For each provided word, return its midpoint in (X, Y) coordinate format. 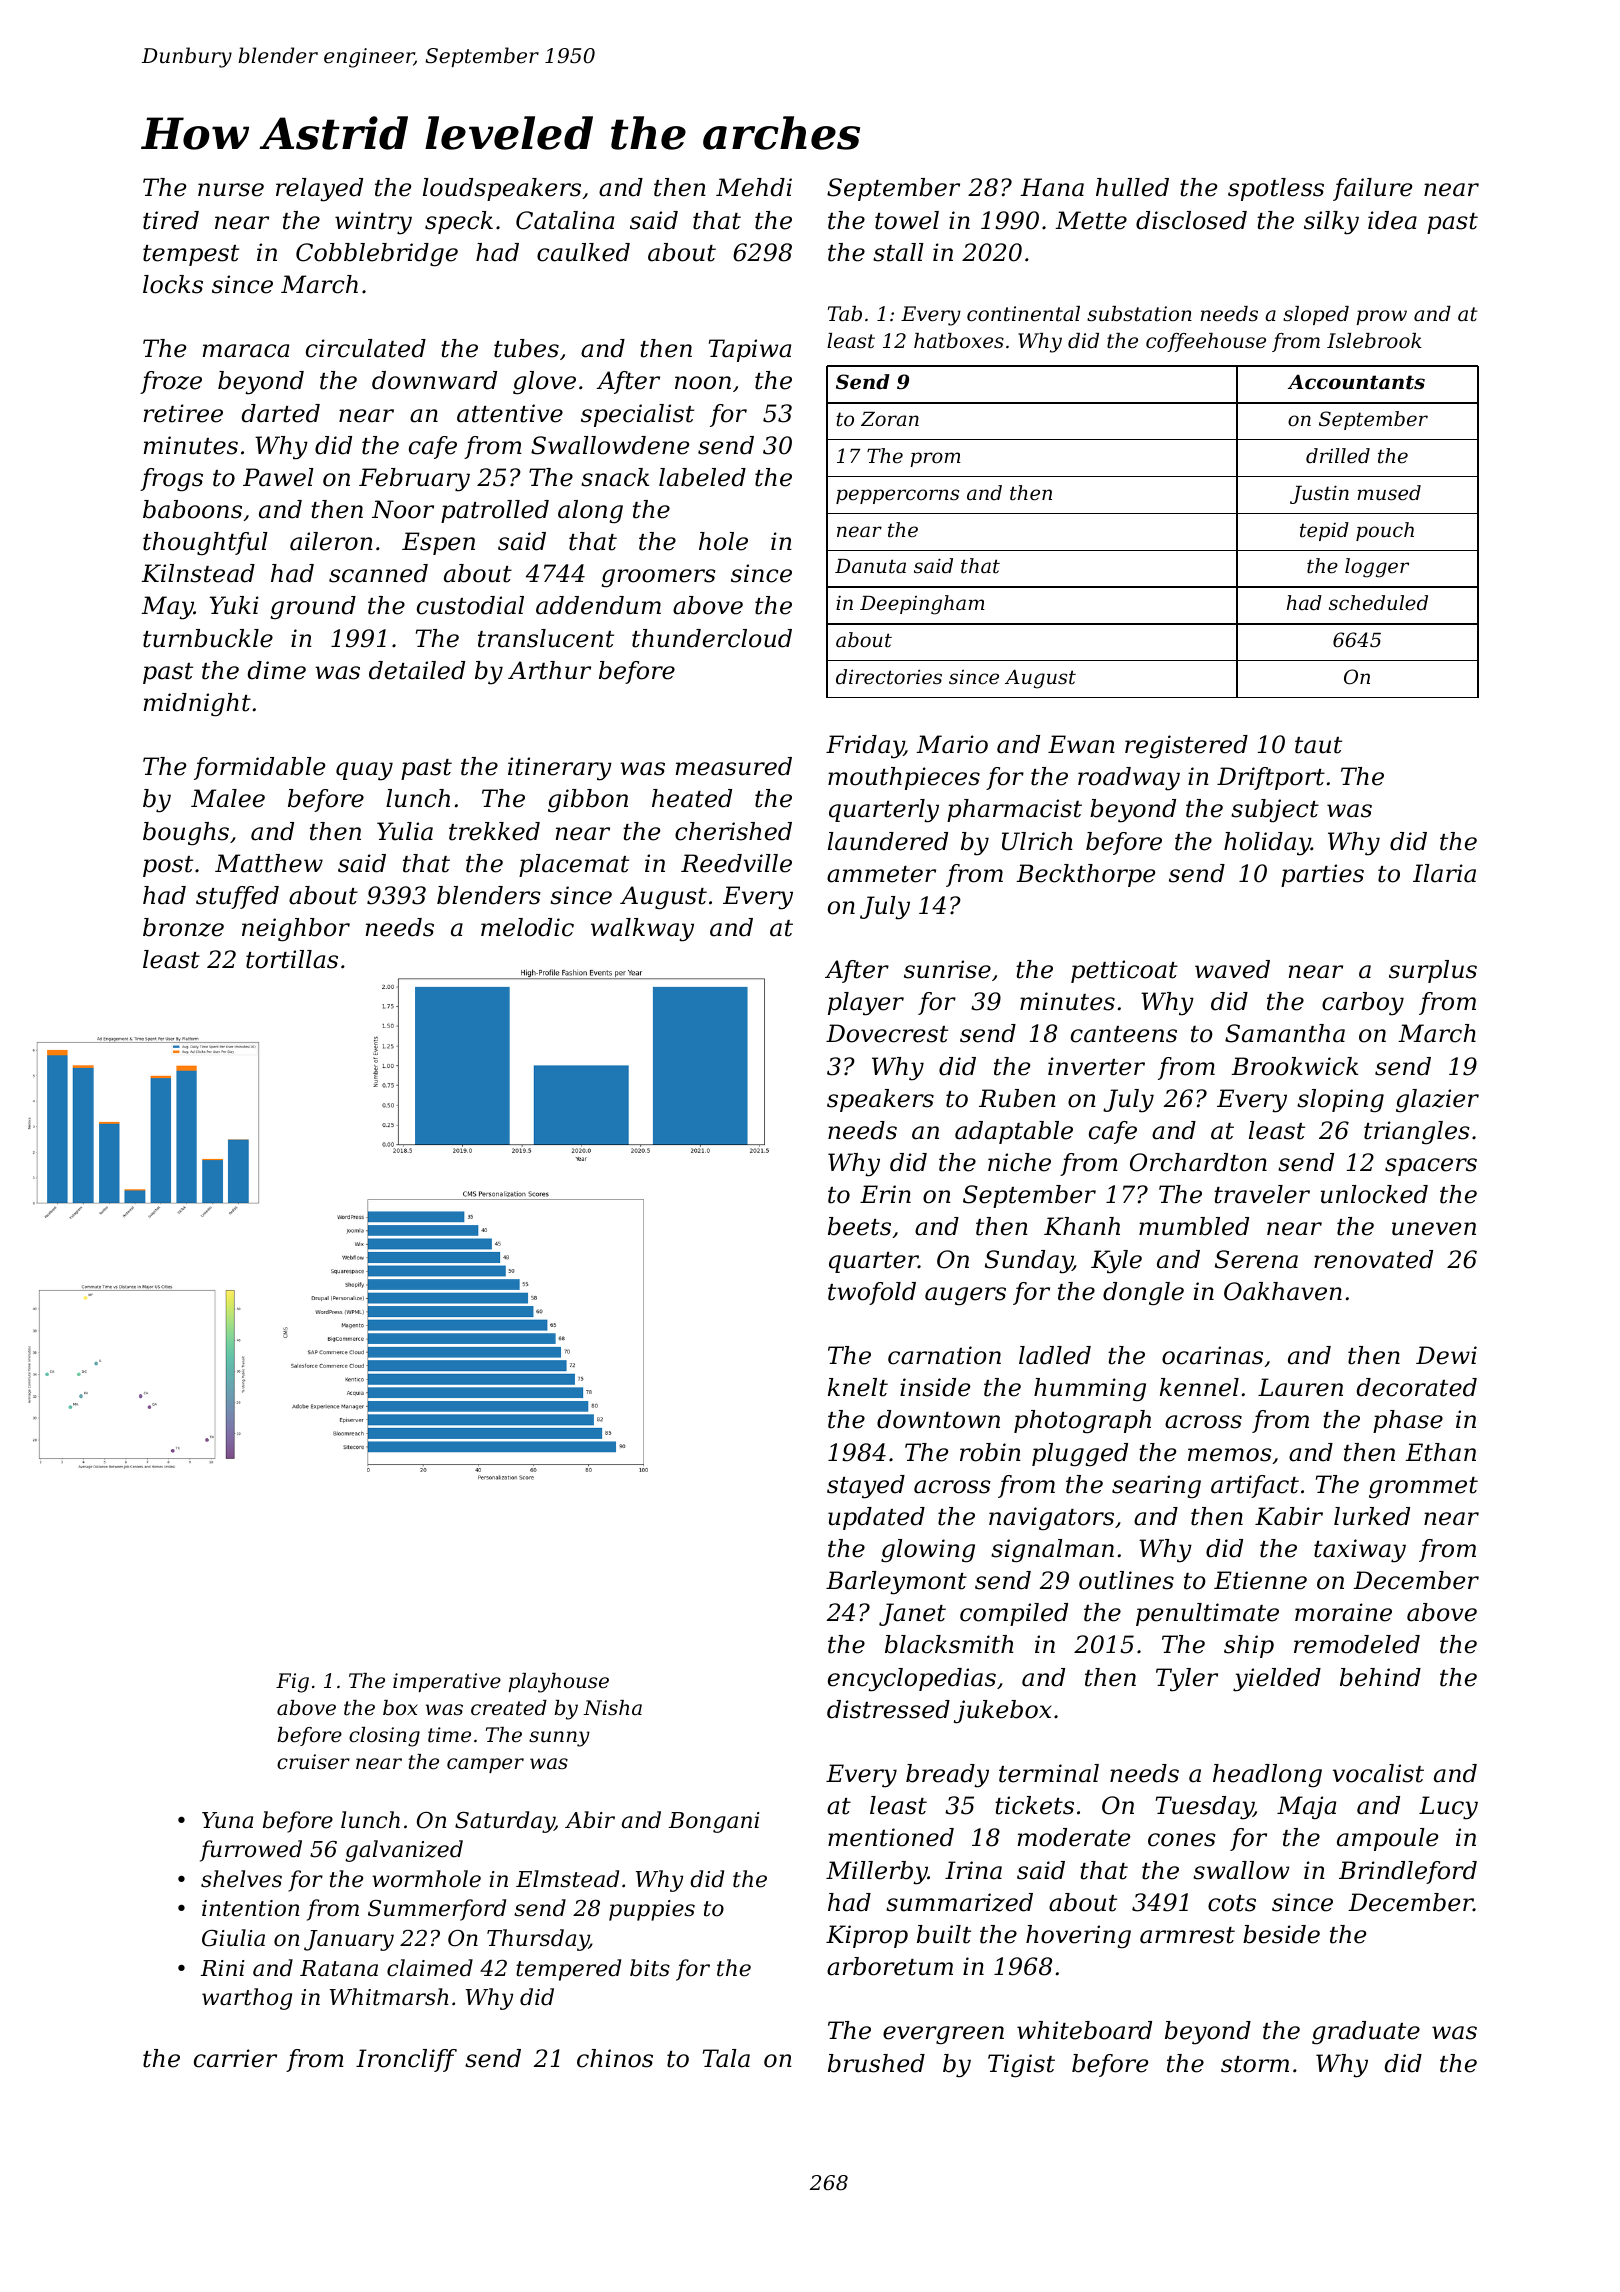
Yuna (227, 1820)
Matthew (269, 863)
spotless (1276, 189)
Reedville (736, 863)
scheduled (1378, 603)
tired (171, 220)
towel (907, 220)
